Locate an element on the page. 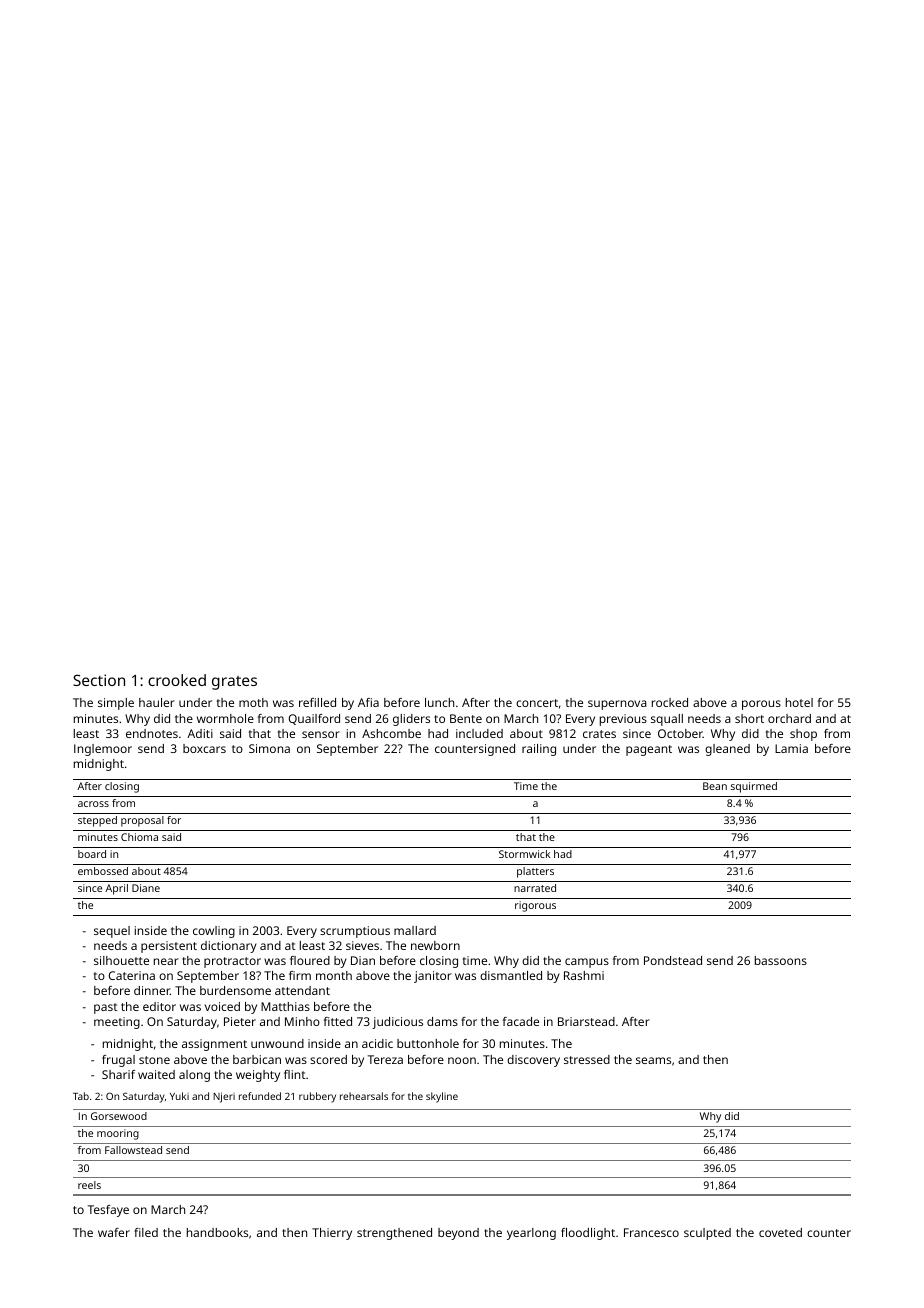 The image size is (924, 1308). skyline is located at coordinates (442, 1097).
